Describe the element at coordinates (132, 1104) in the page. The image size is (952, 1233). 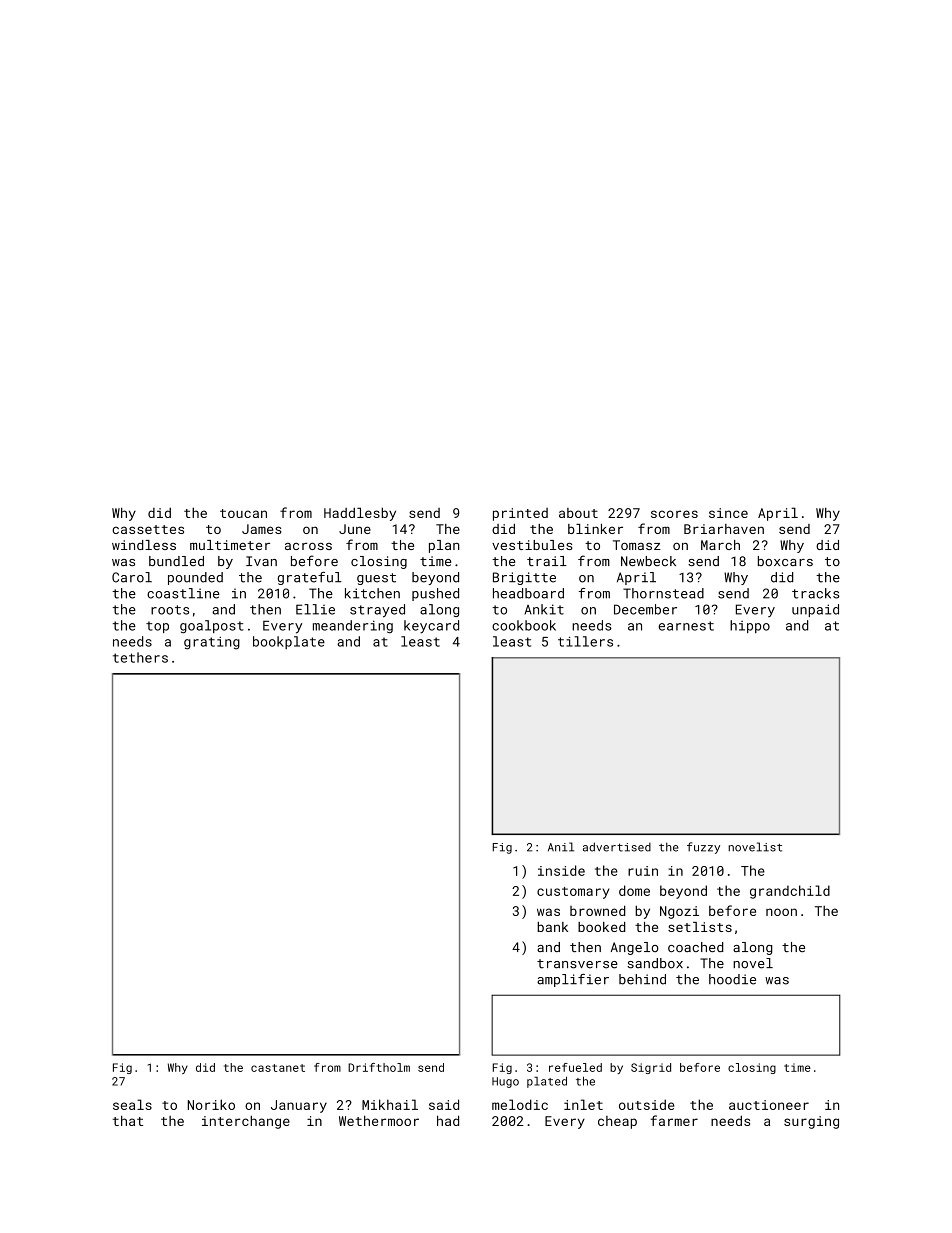
I see `seals` at that location.
